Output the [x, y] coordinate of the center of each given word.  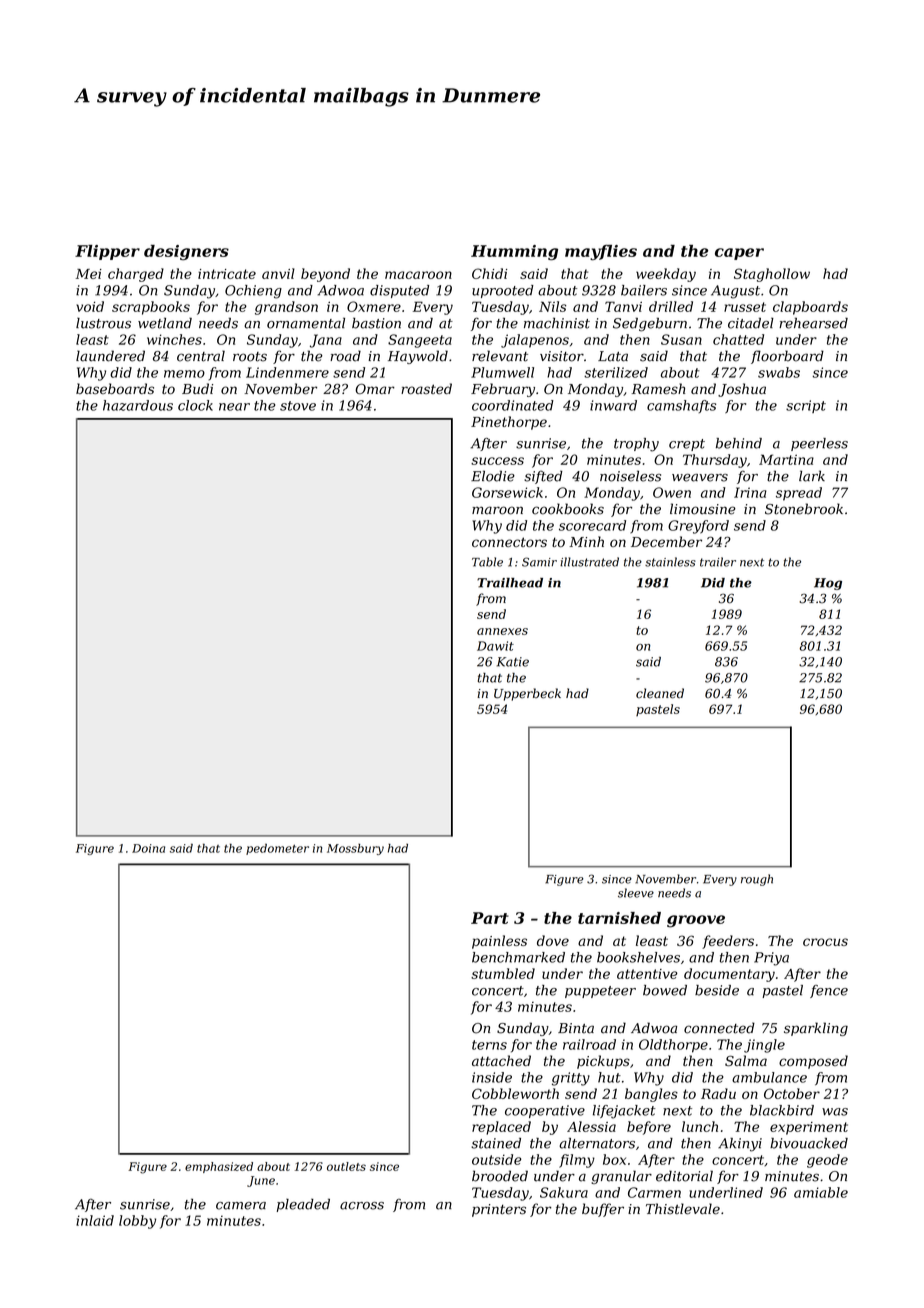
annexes [502, 631]
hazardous [138, 405]
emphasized [219, 1167]
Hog [828, 584]
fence [829, 991]
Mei [89, 274]
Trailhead [510, 583]
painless [499, 942]
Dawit [495, 646]
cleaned [660, 693]
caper [739, 254]
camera [241, 1206]
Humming [514, 253]
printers [499, 1210]
